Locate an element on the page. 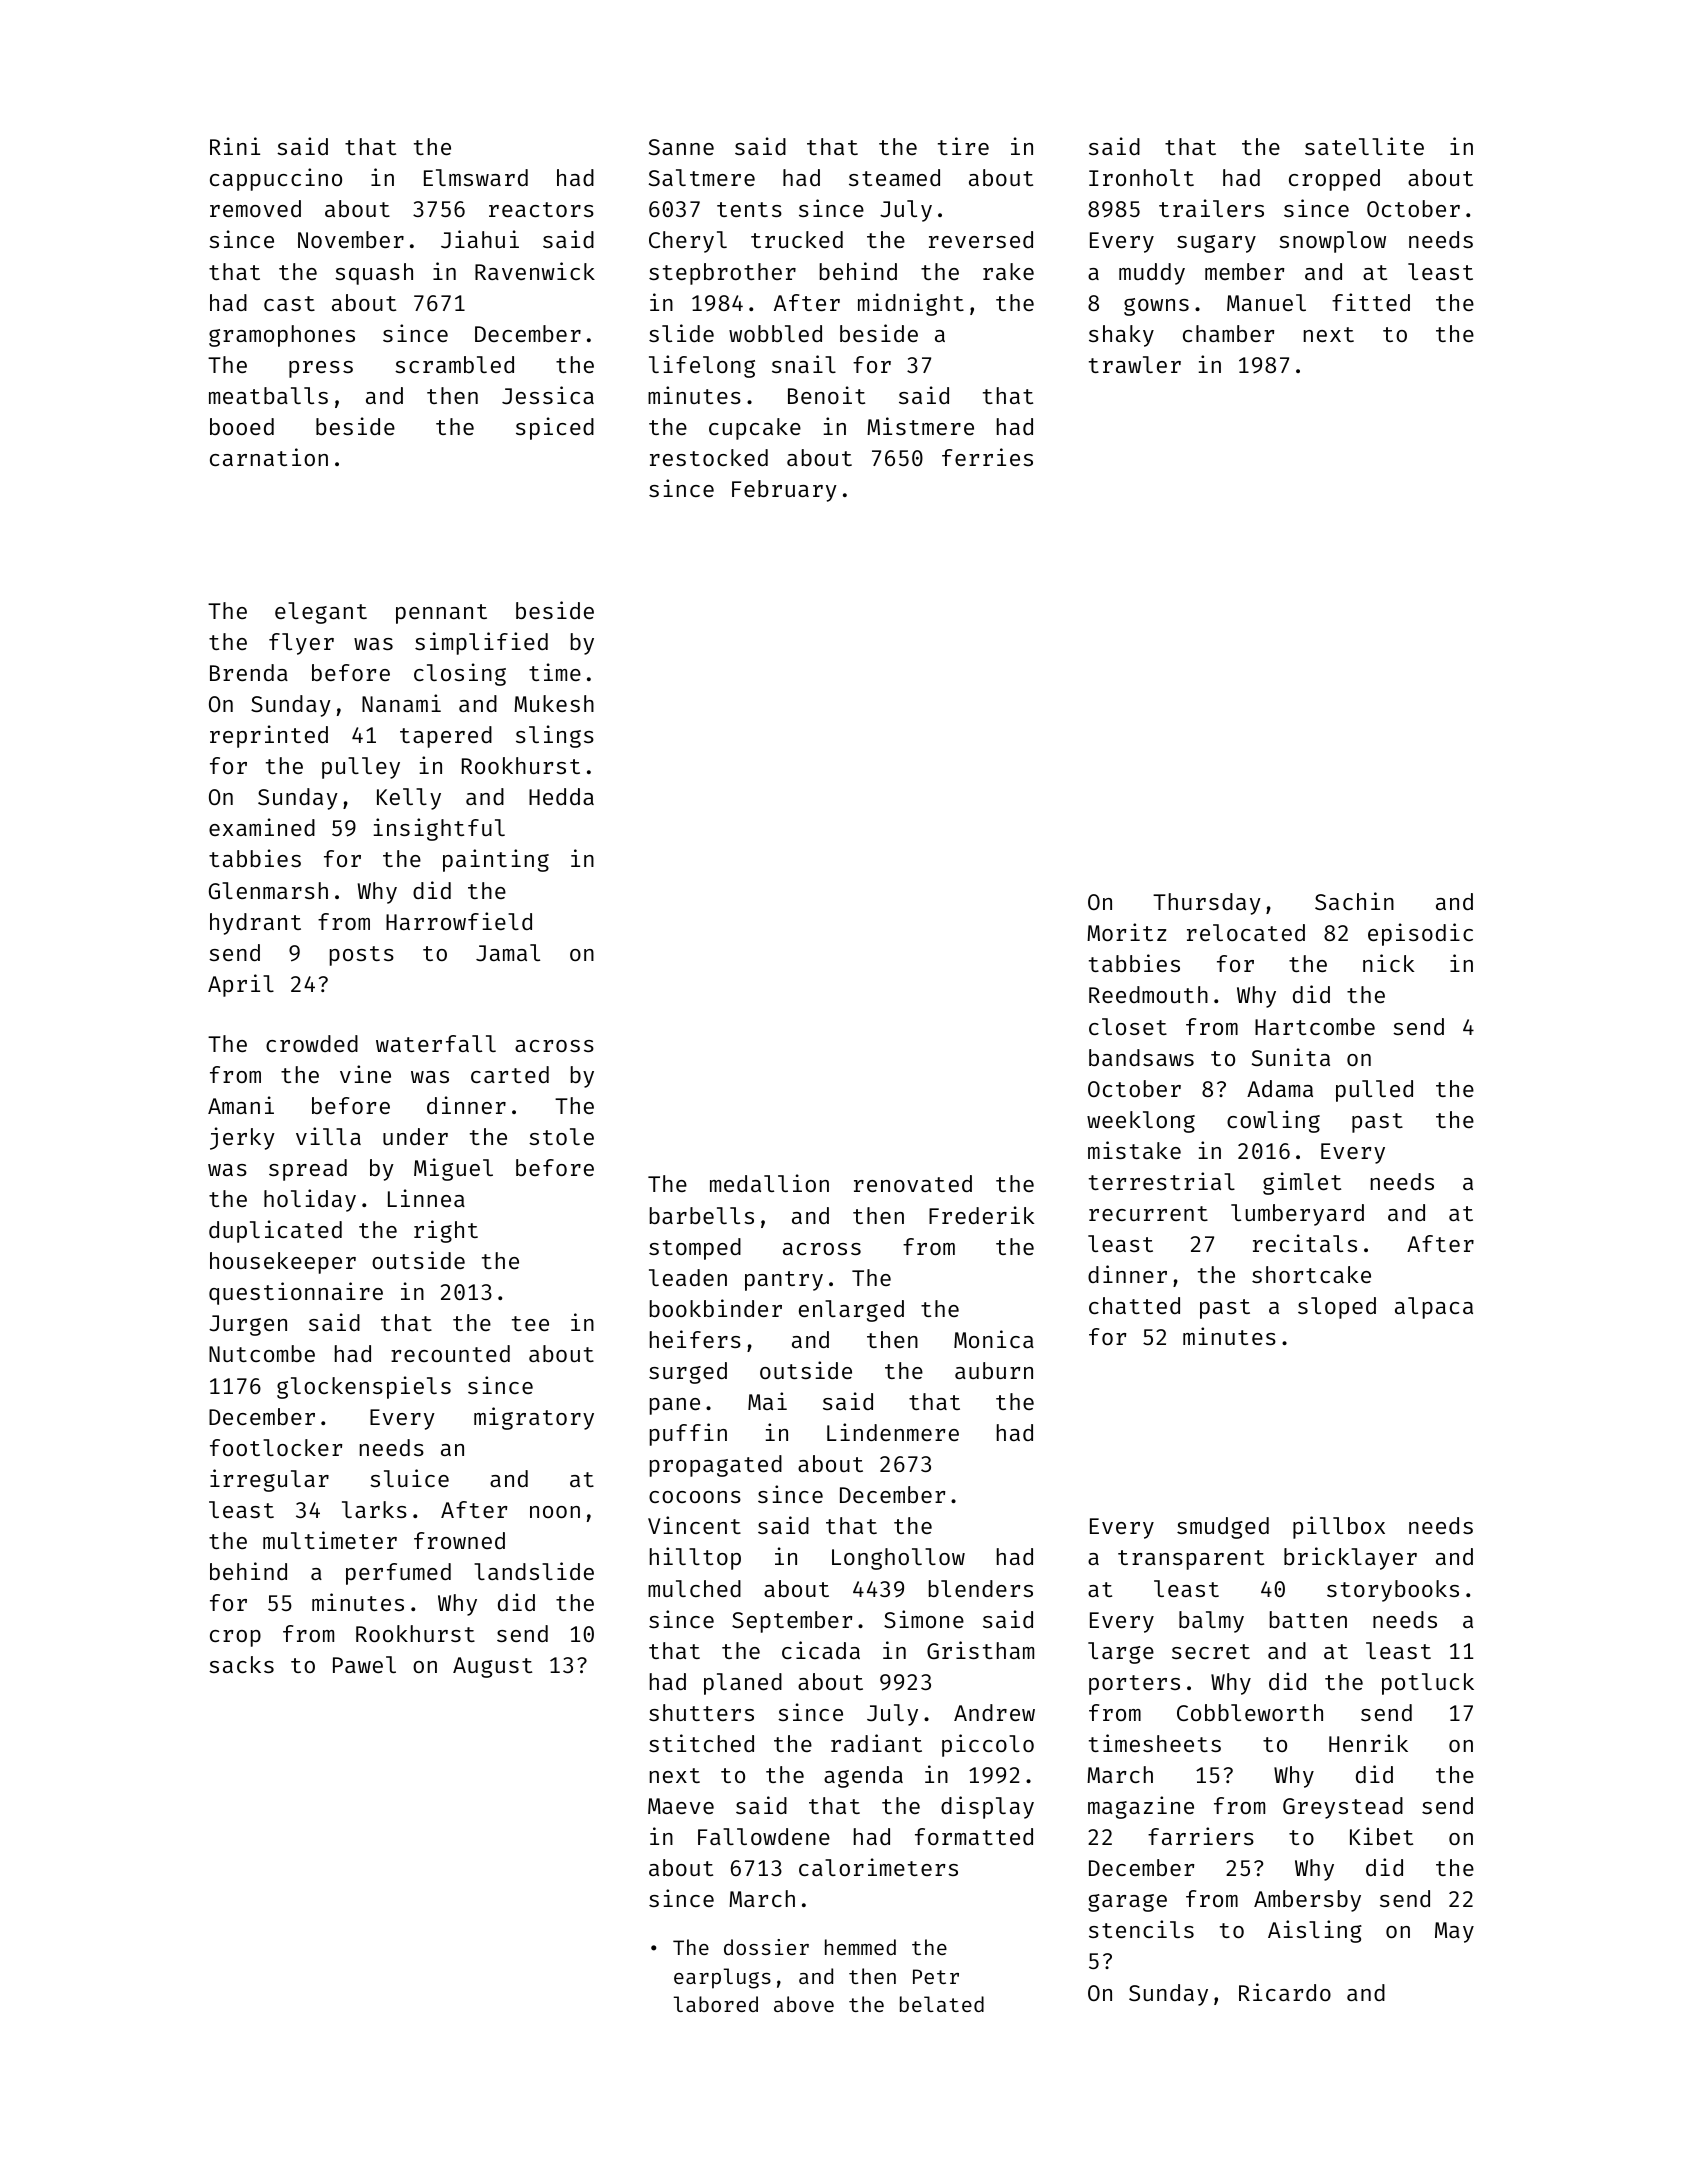  removed is located at coordinates (255, 208).
